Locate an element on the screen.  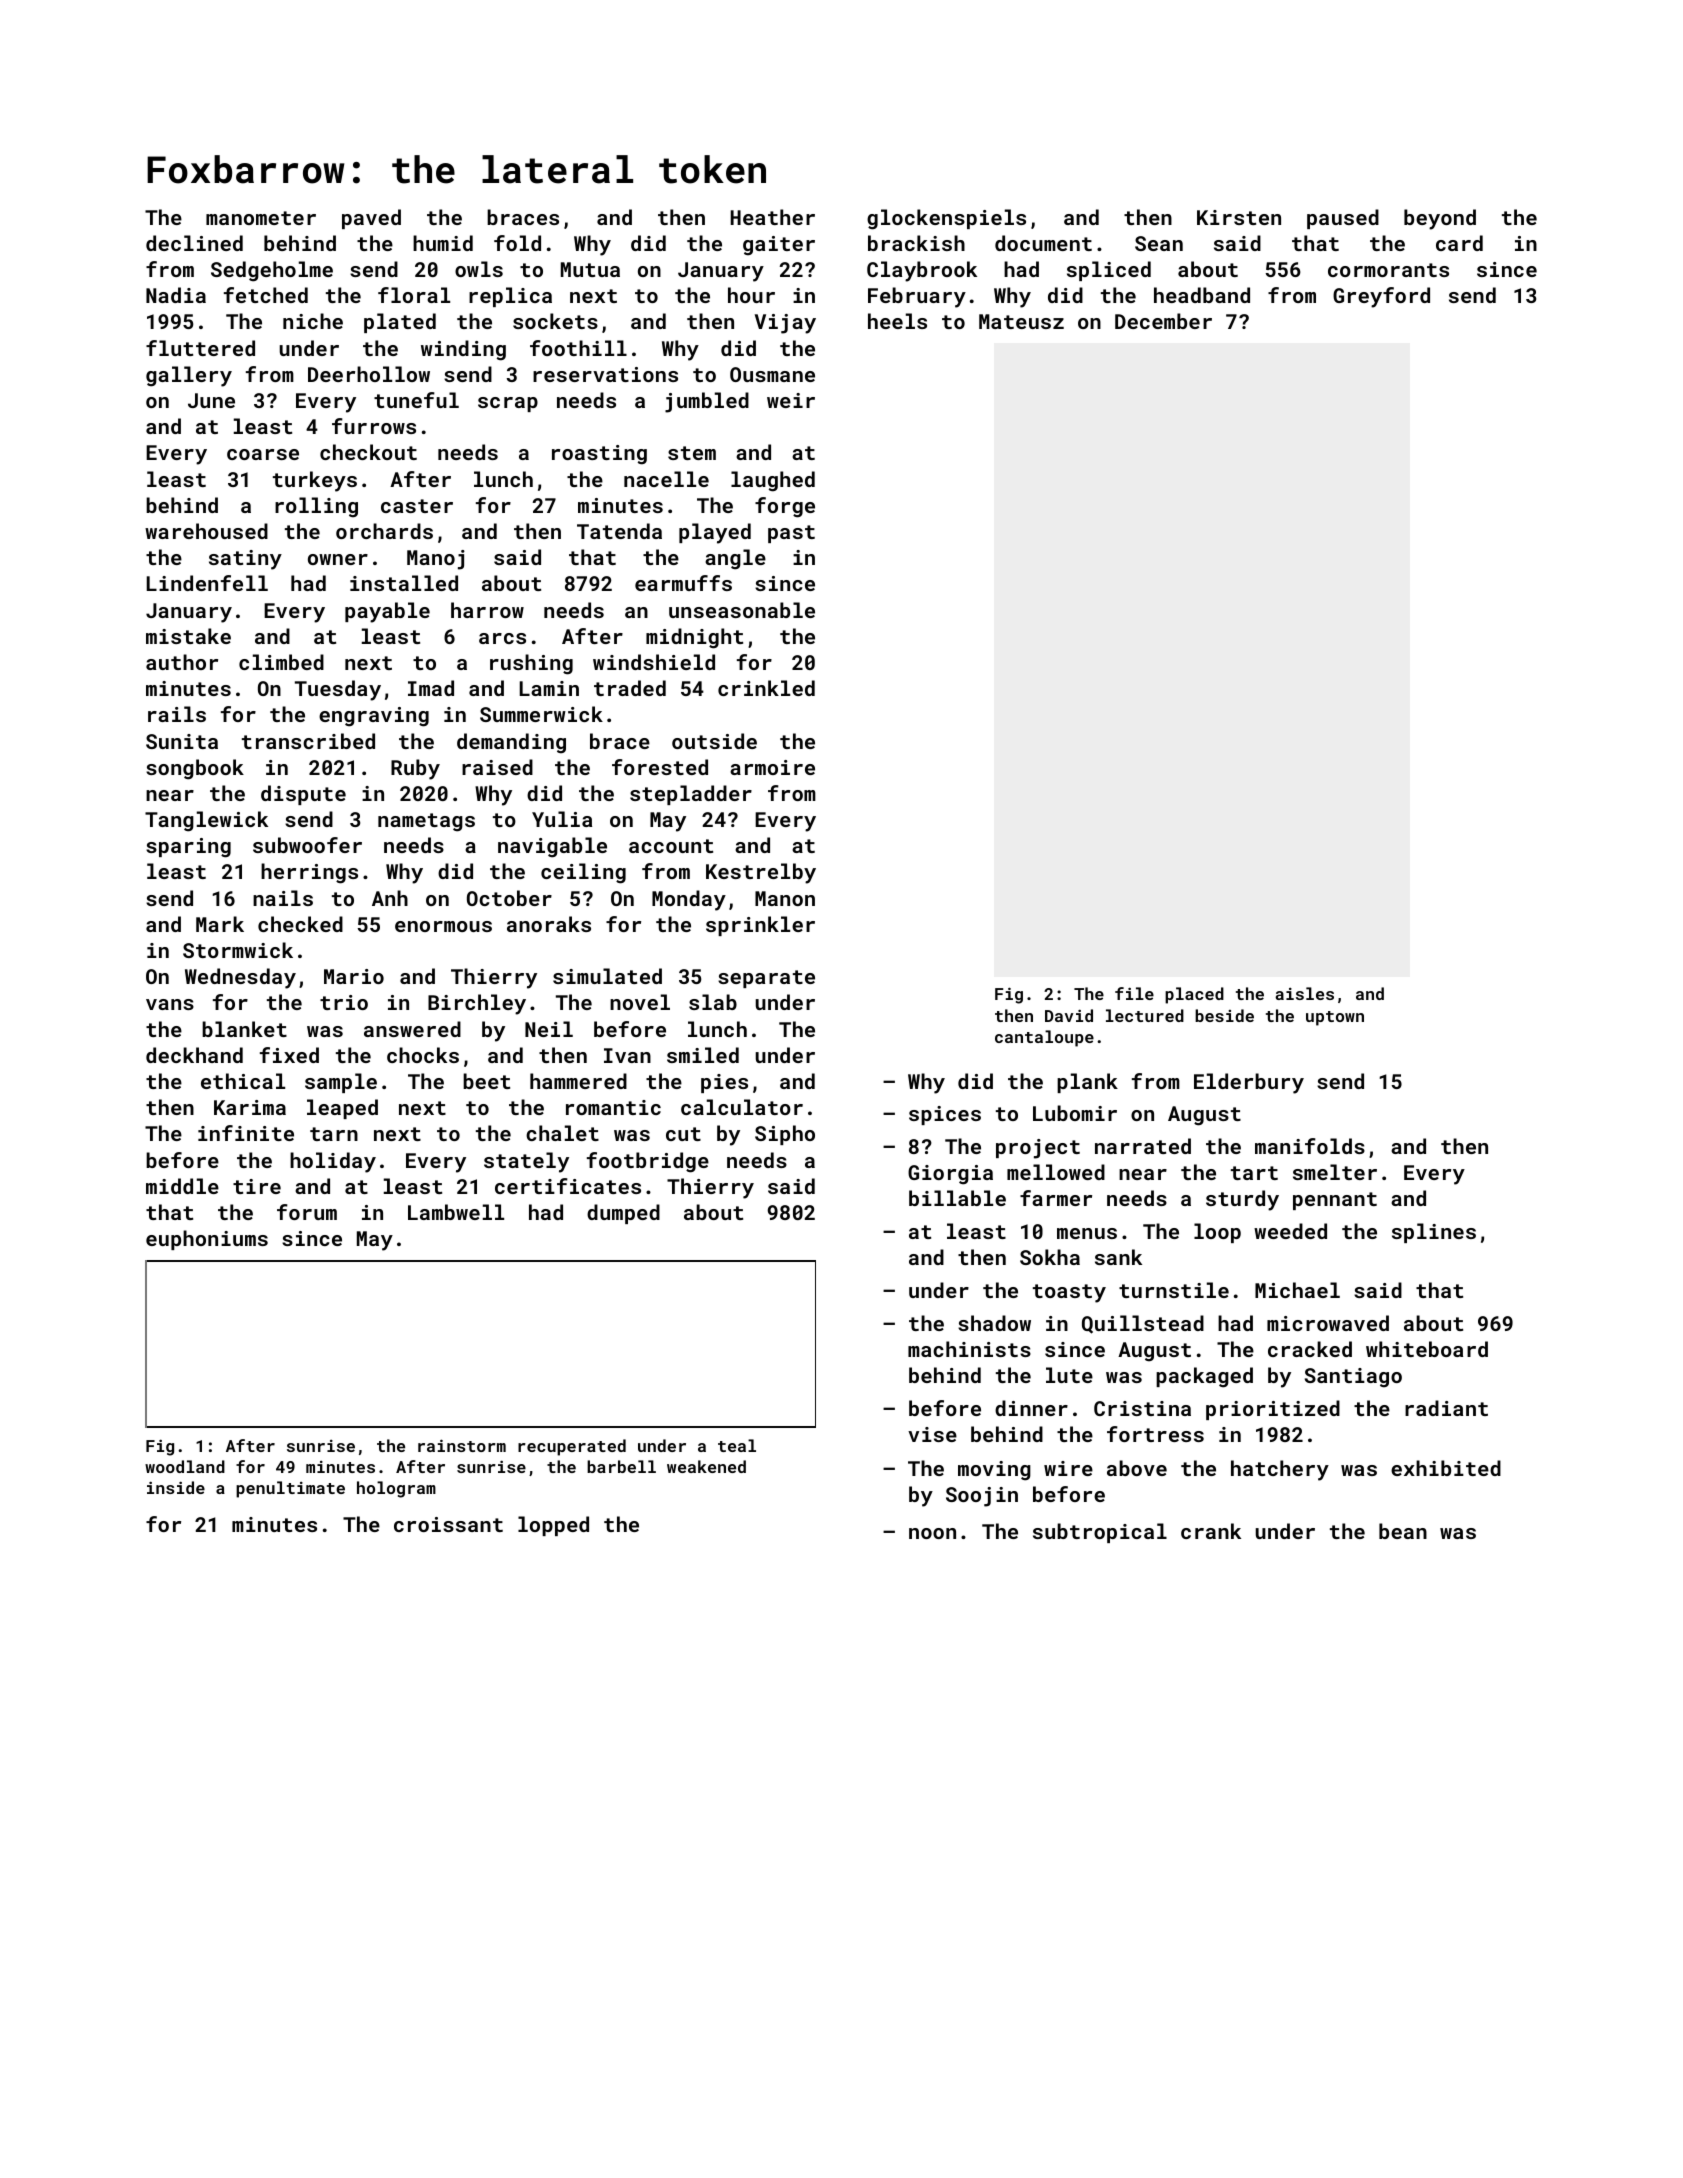
menus is located at coordinates (1087, 1233).
